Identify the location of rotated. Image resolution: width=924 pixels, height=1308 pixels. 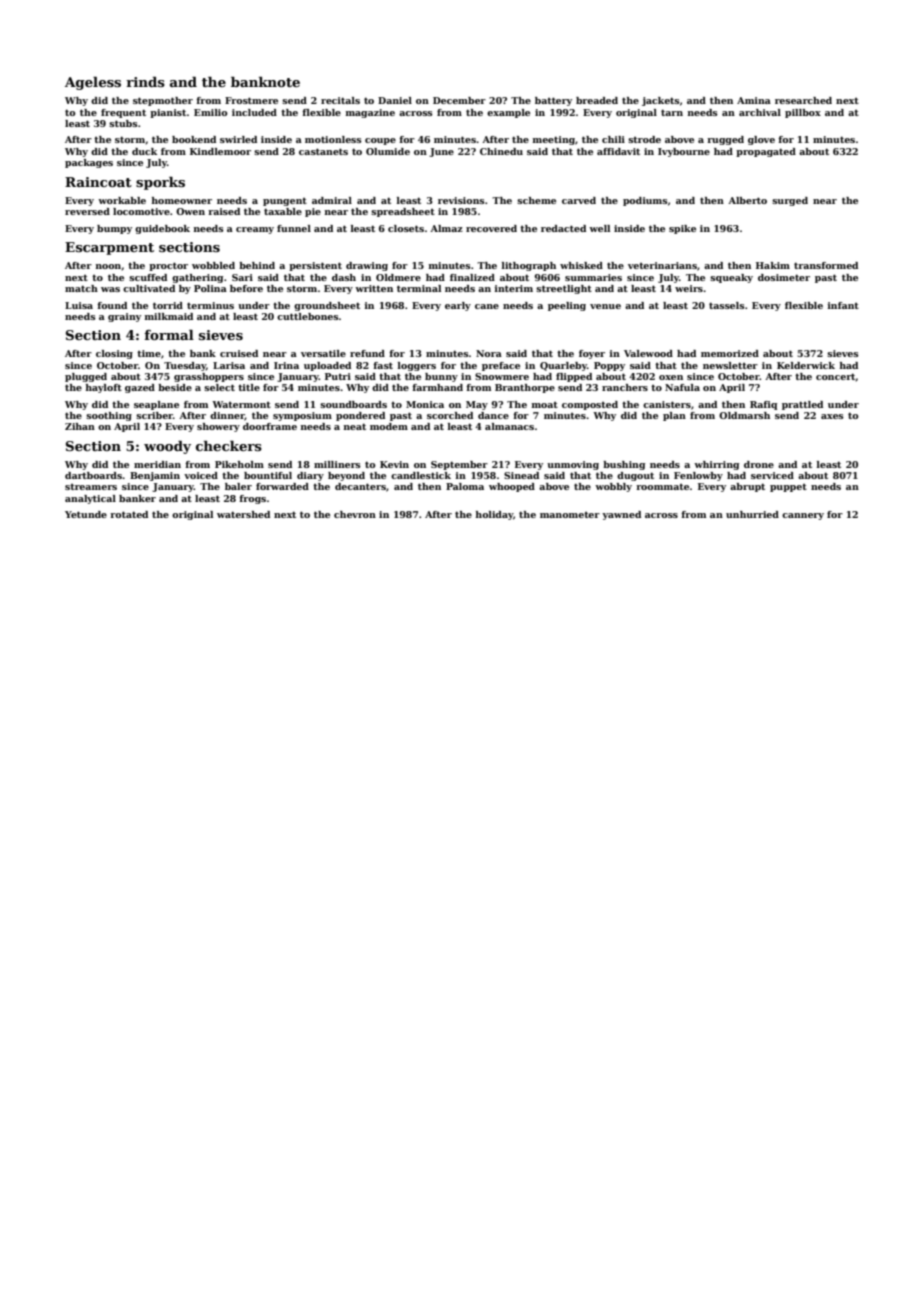
(129, 514).
